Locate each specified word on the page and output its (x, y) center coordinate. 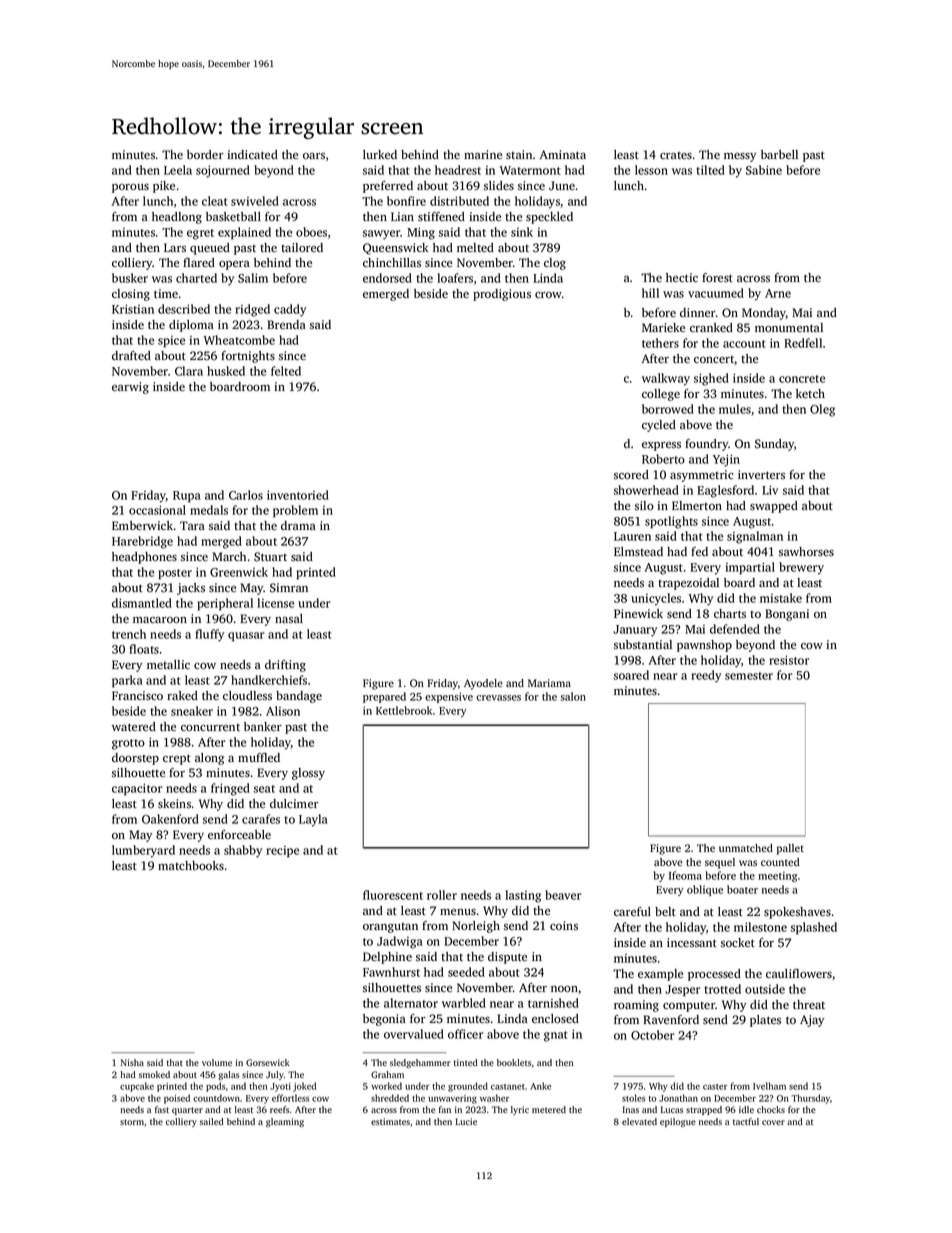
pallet (790, 849)
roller (442, 895)
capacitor (137, 789)
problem (295, 511)
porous (130, 188)
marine (483, 154)
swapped (774, 507)
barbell (779, 154)
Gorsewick (267, 1062)
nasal (289, 619)
